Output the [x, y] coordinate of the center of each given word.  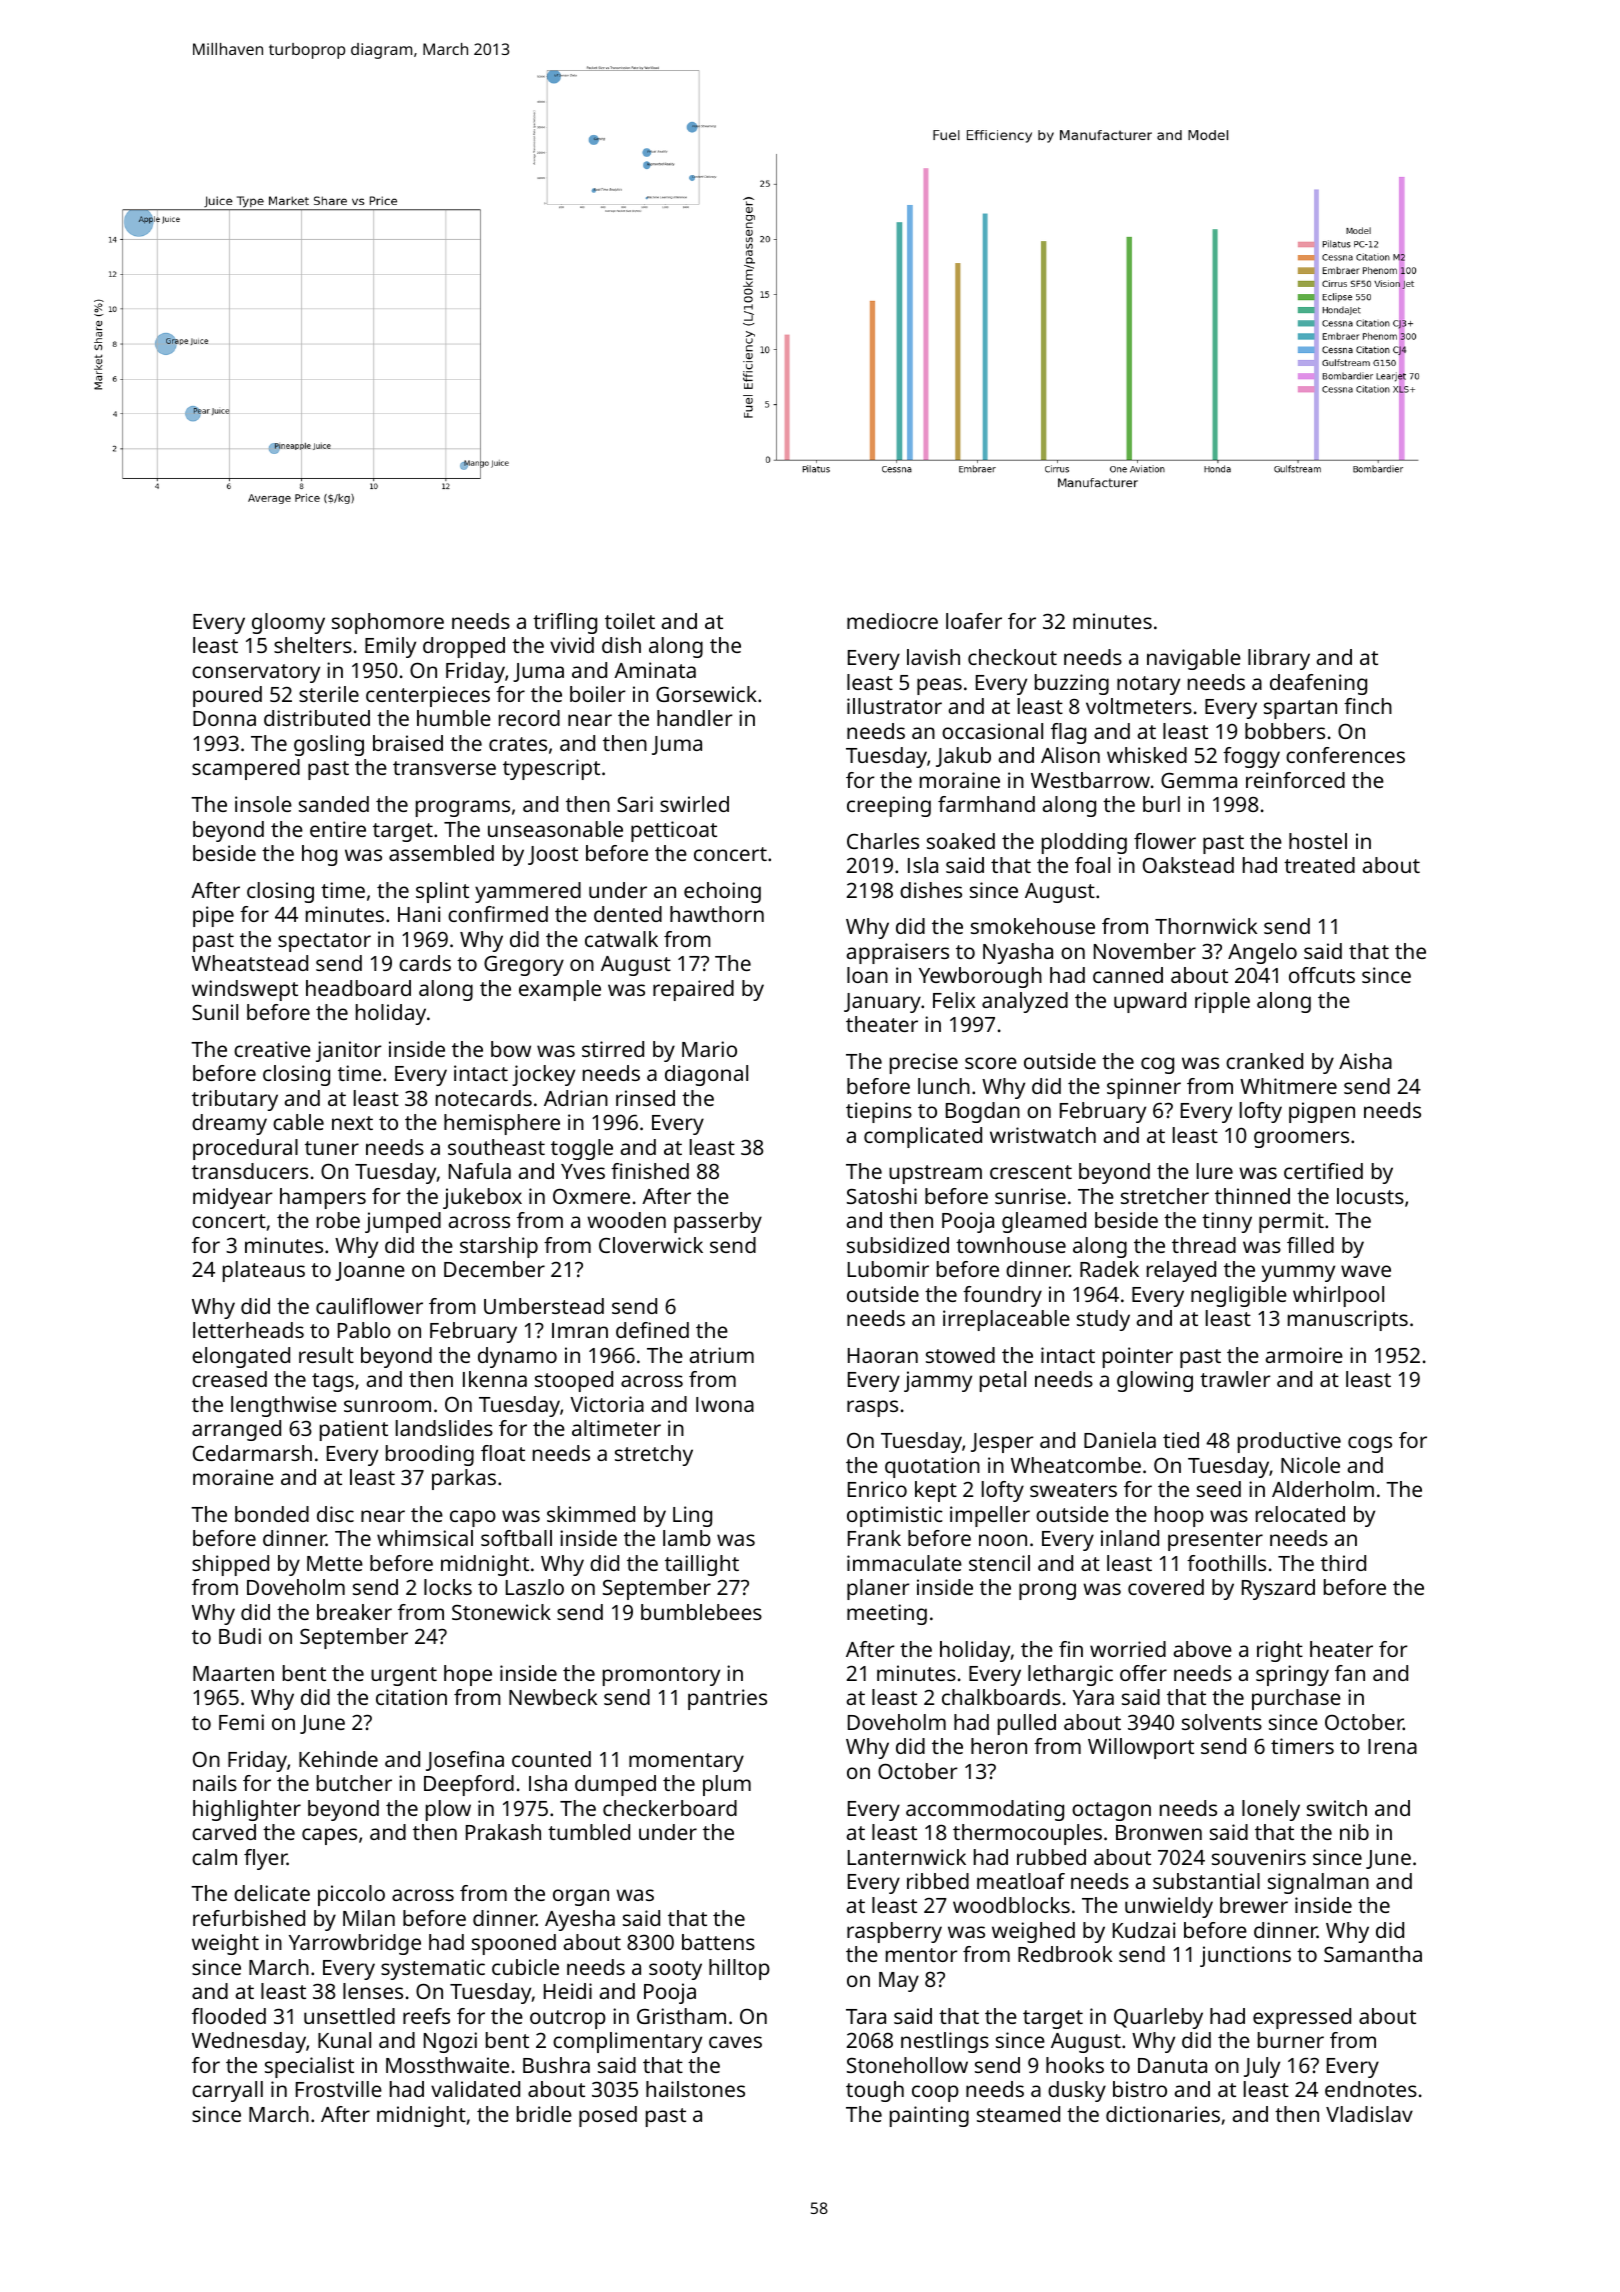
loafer [974, 621]
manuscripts [1348, 1320]
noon [1003, 1540]
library [1279, 659]
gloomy [288, 623]
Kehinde [338, 1759]
